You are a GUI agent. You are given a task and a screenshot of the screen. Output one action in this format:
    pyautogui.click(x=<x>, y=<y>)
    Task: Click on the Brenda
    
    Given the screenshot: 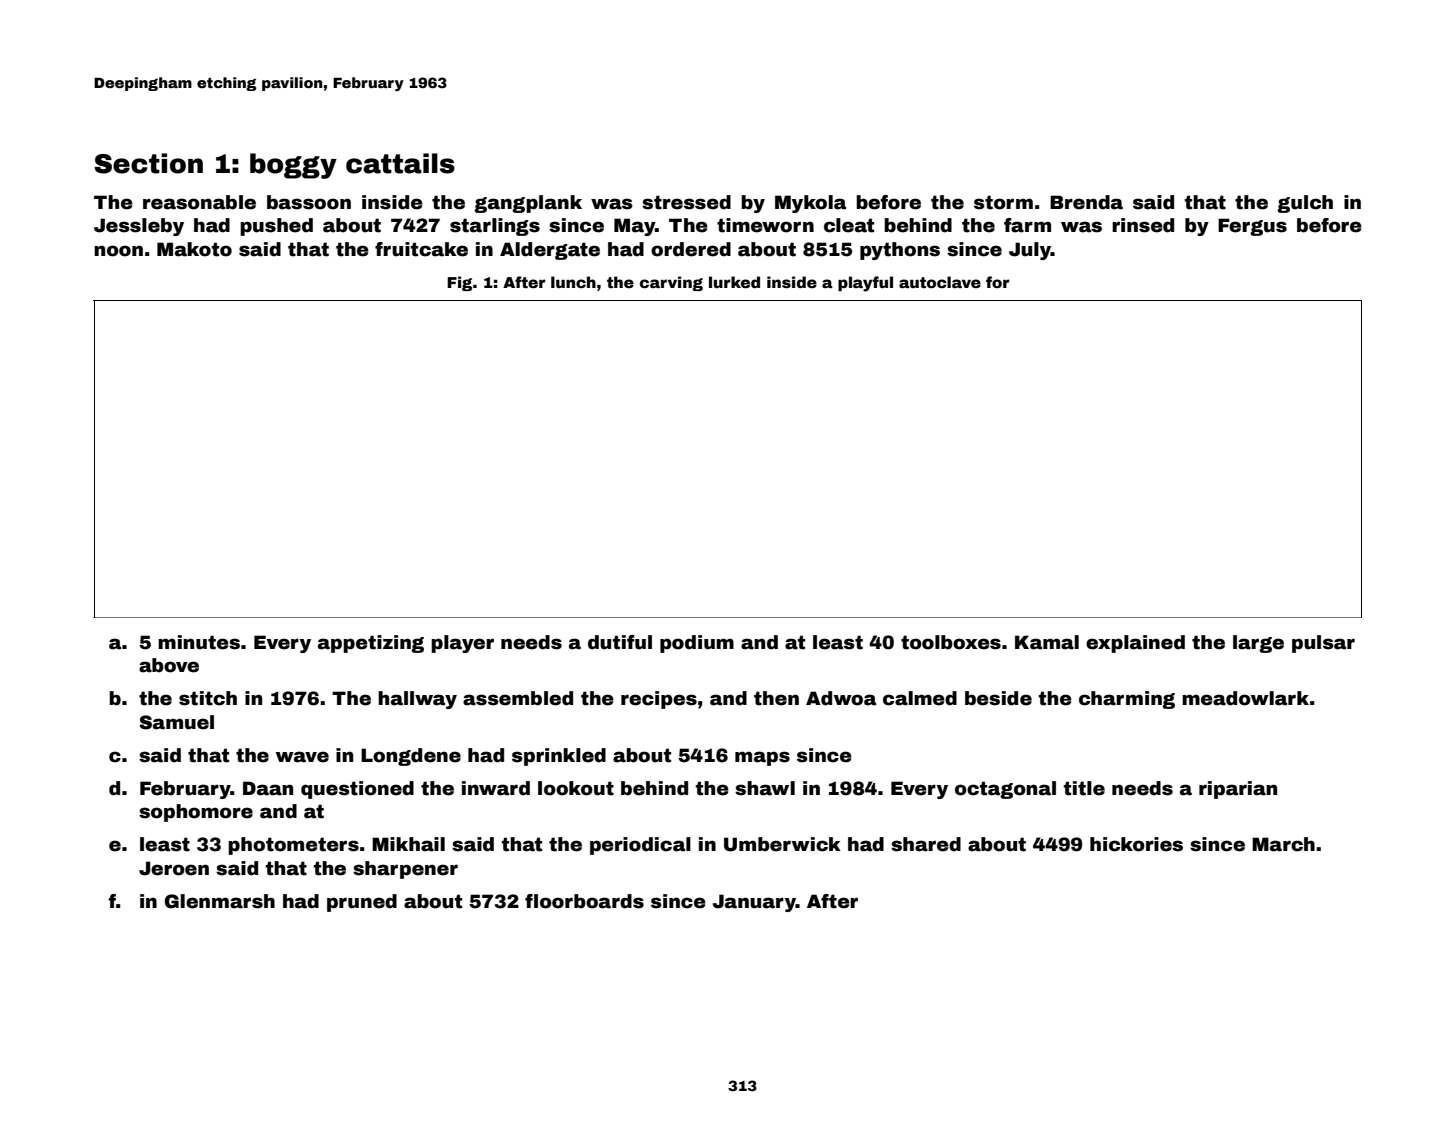 What is the action you would take?
    pyautogui.click(x=1086, y=202)
